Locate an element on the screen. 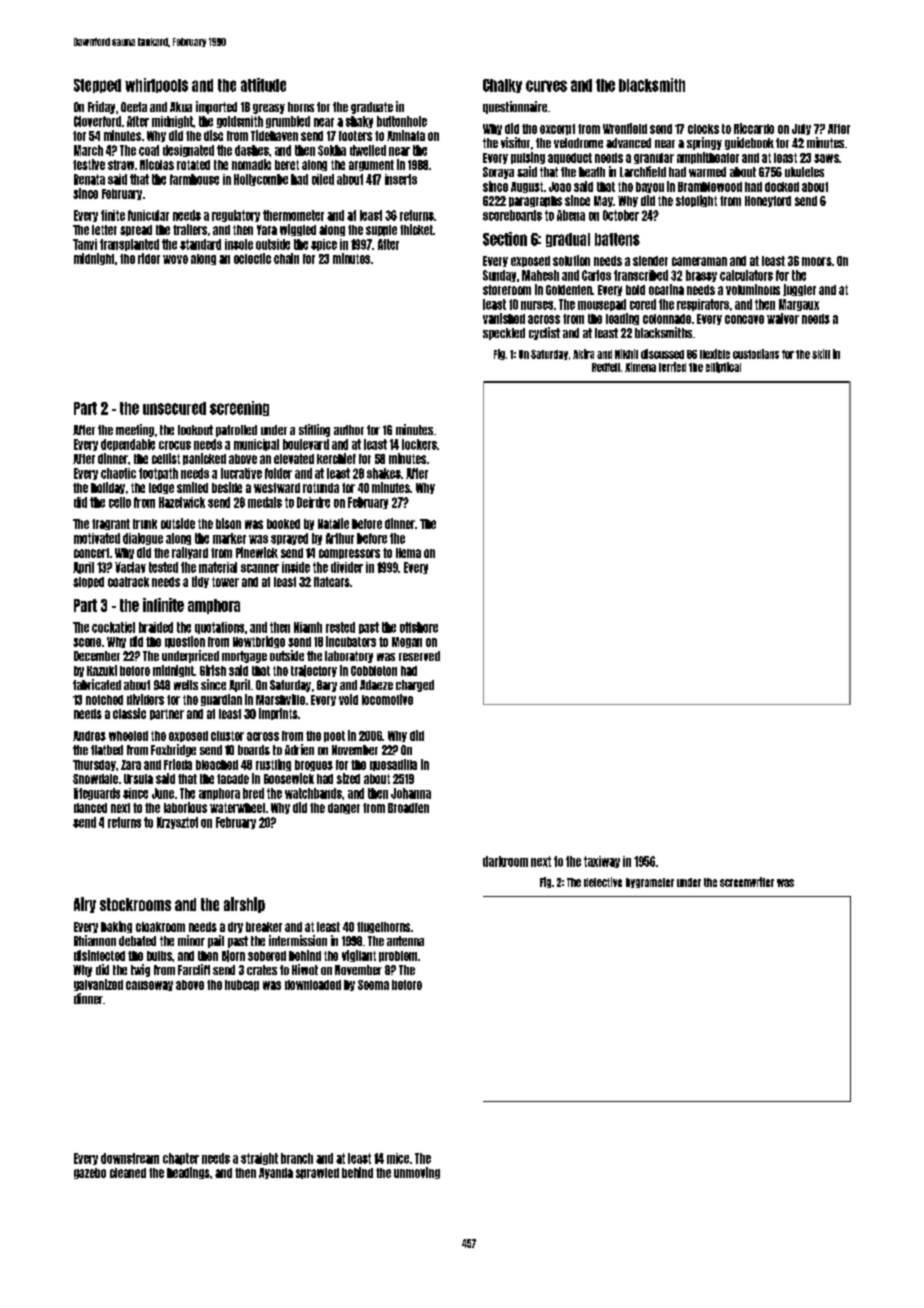 This screenshot has width=924, height=1308. beret is located at coordinates (287, 165).
